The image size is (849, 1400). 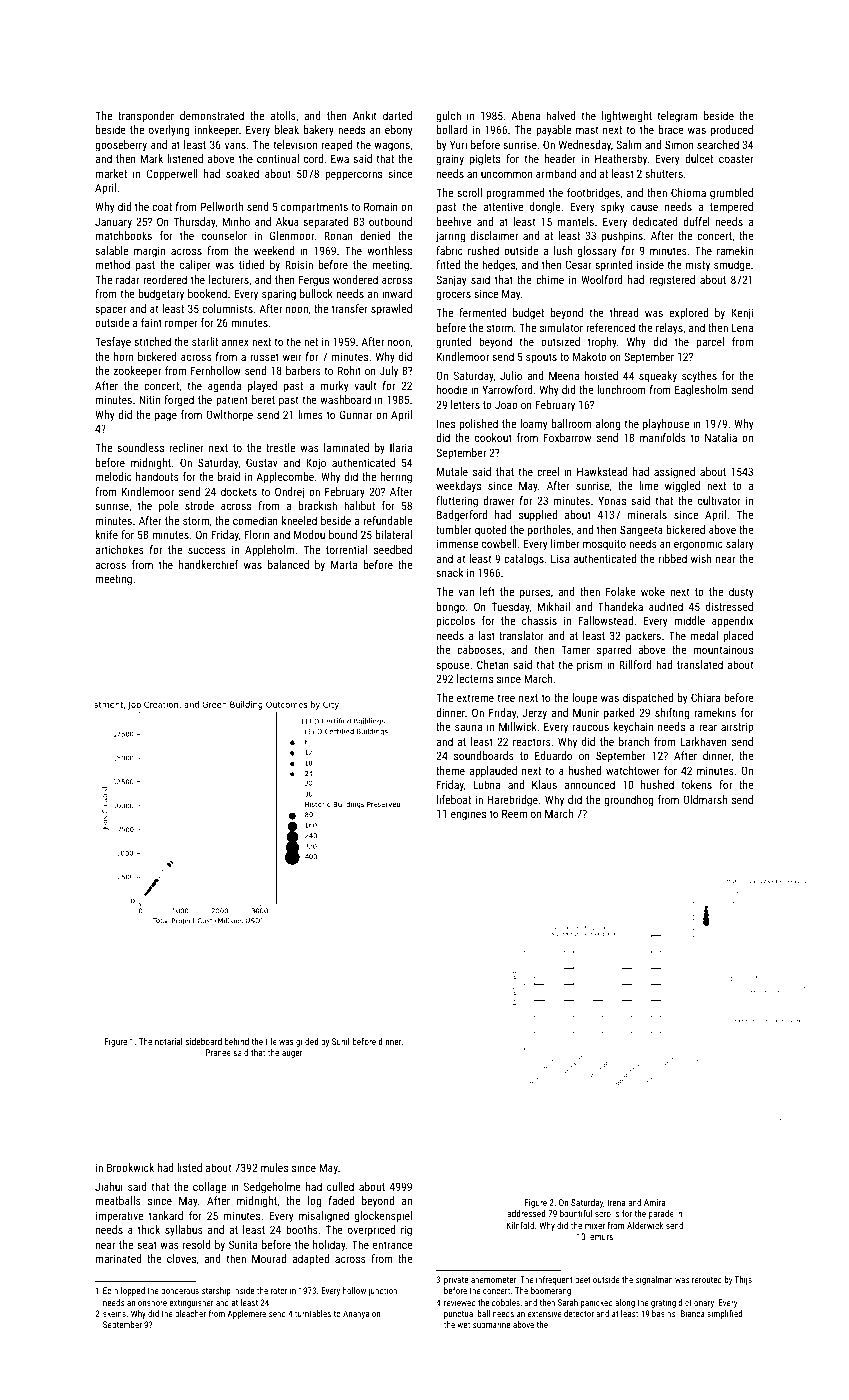 What do you see at coordinates (705, 799) in the screenshot?
I see `Oldmarsh` at bounding box center [705, 799].
